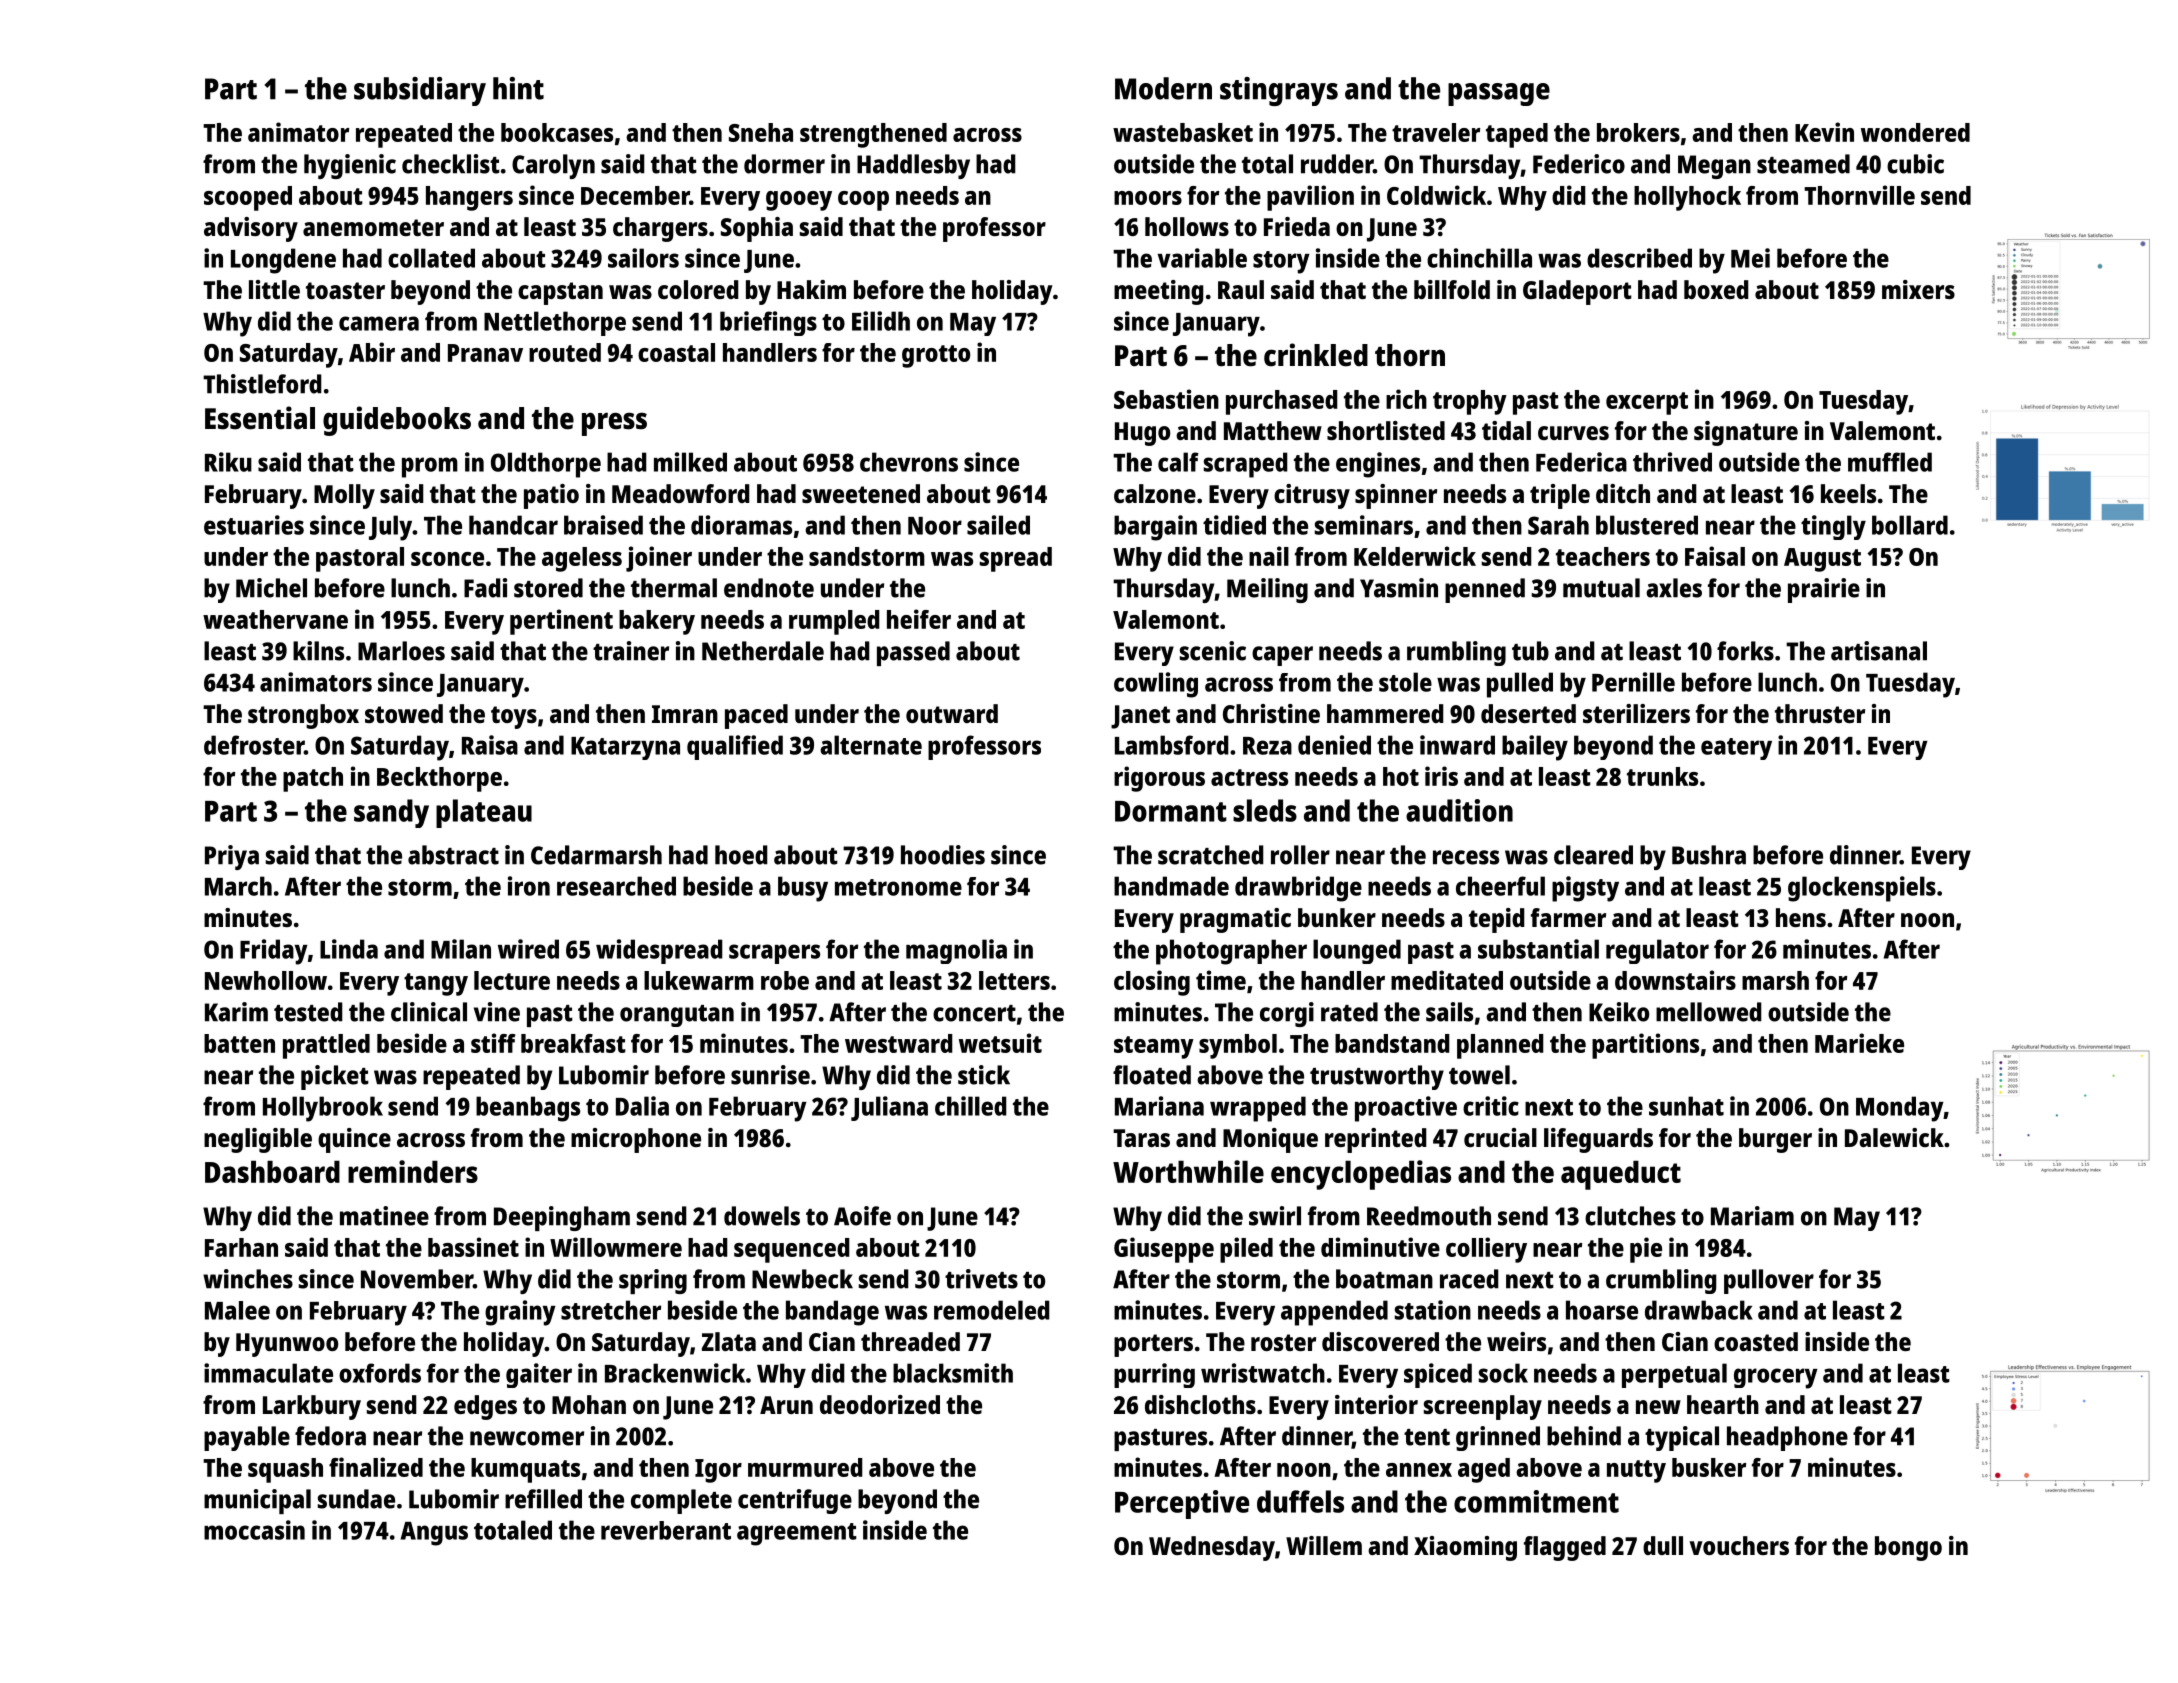 This page has height=1683, width=2178. Describe the element at coordinates (413, 1171) in the page. I see `reminders` at that location.
